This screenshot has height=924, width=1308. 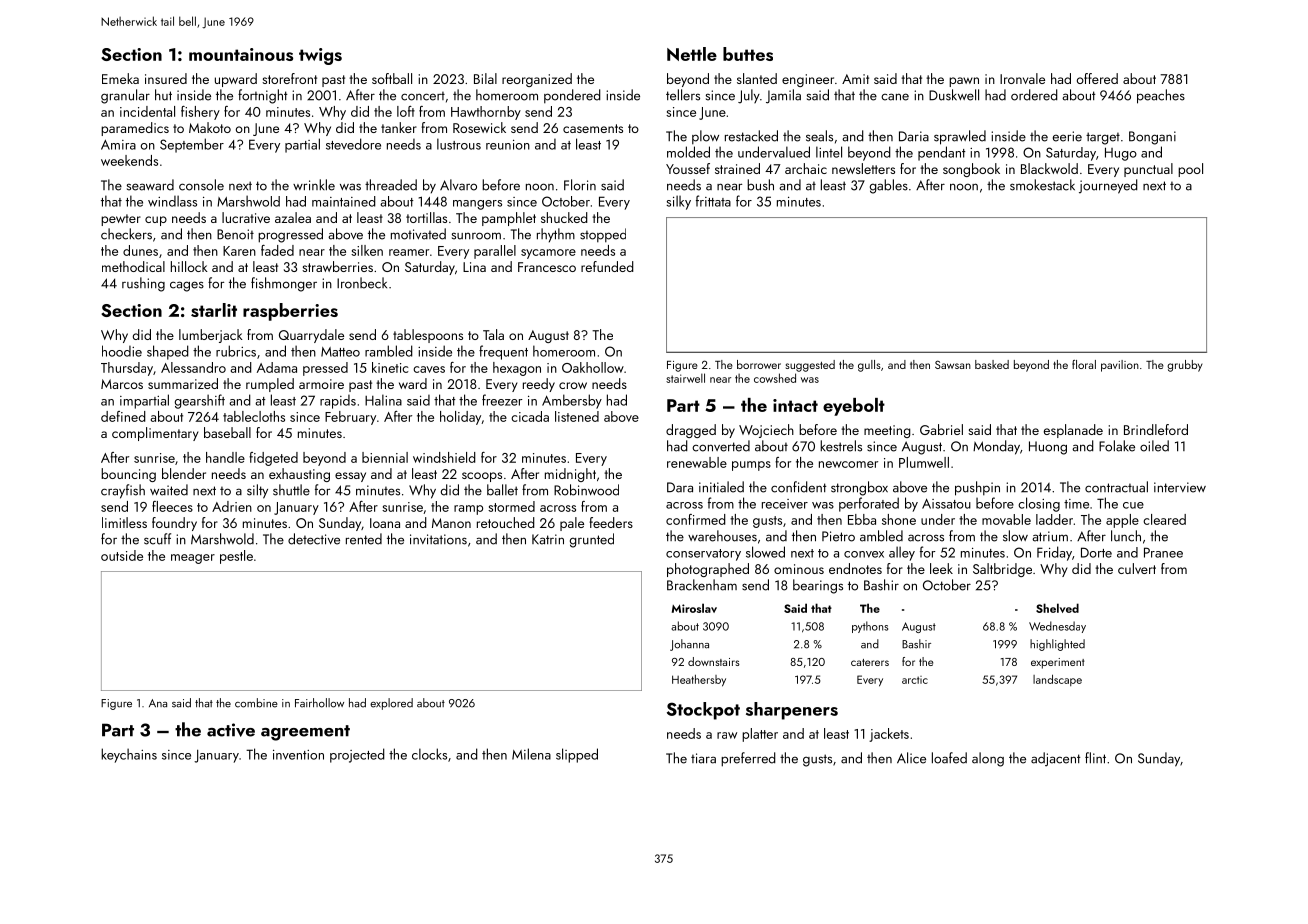 What do you see at coordinates (357, 755) in the screenshot?
I see `projected` at bounding box center [357, 755].
